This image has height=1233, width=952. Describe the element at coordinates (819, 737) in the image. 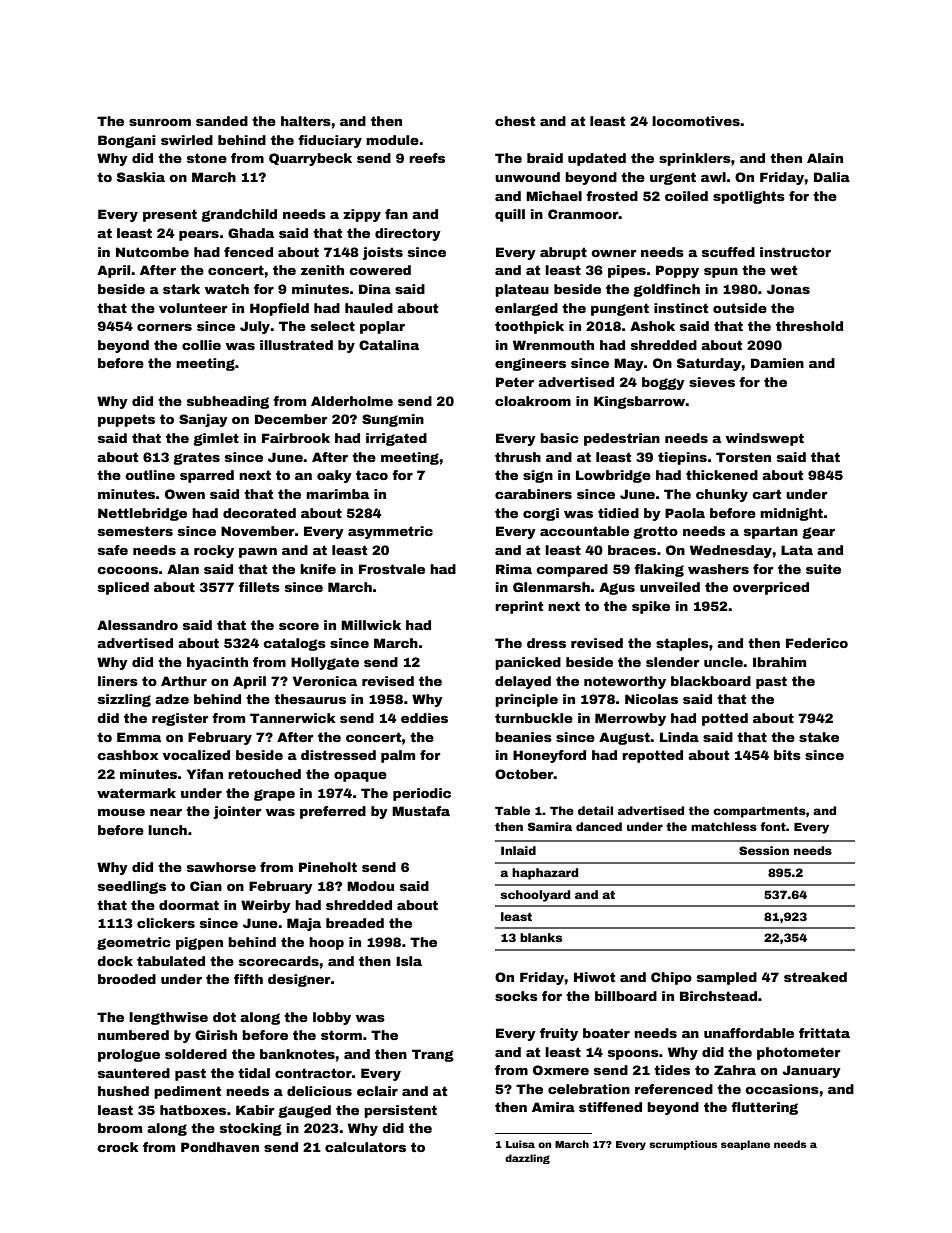

I see `stake` at that location.
